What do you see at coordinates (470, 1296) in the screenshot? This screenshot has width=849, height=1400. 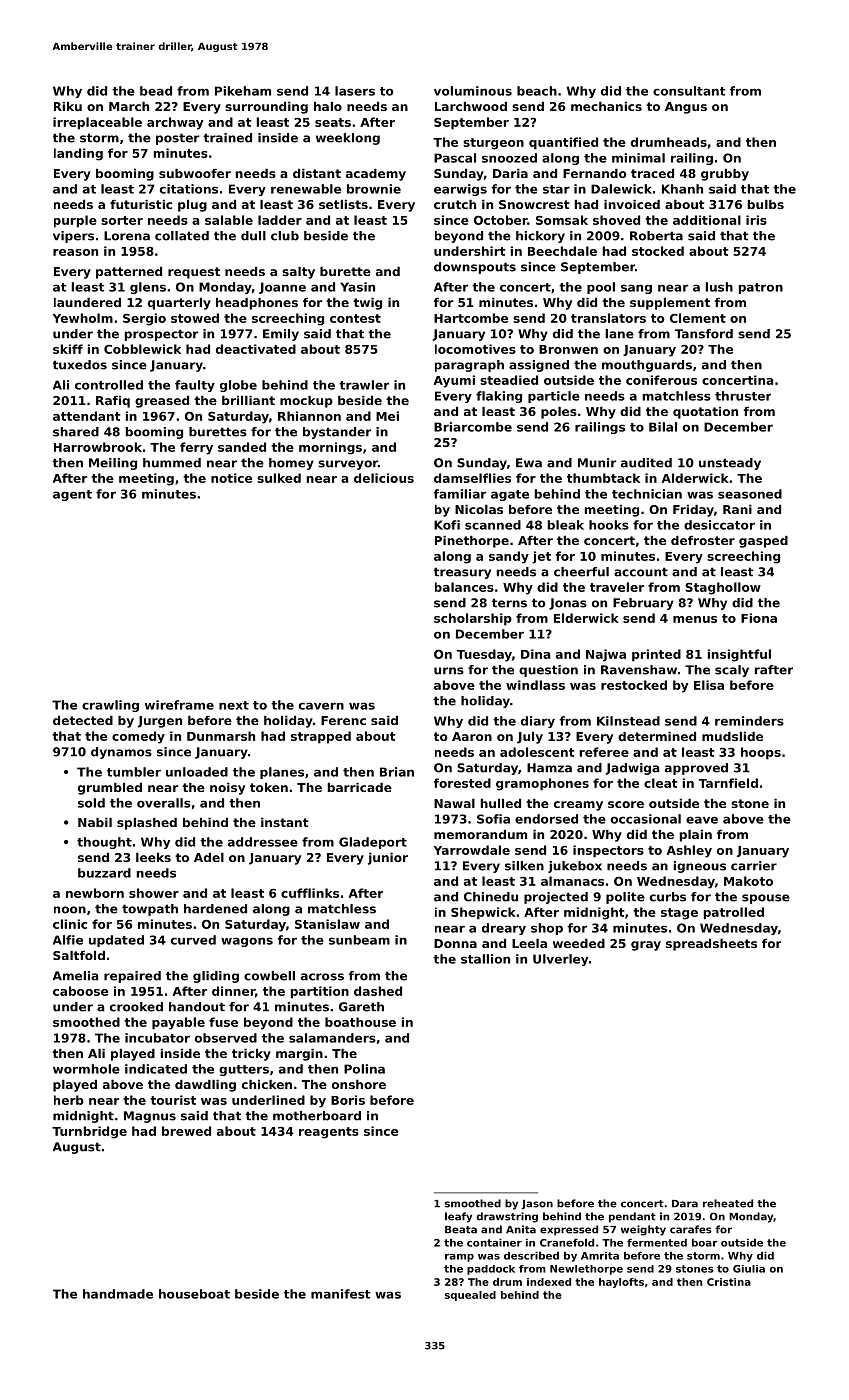 I see `squealed` at bounding box center [470, 1296].
